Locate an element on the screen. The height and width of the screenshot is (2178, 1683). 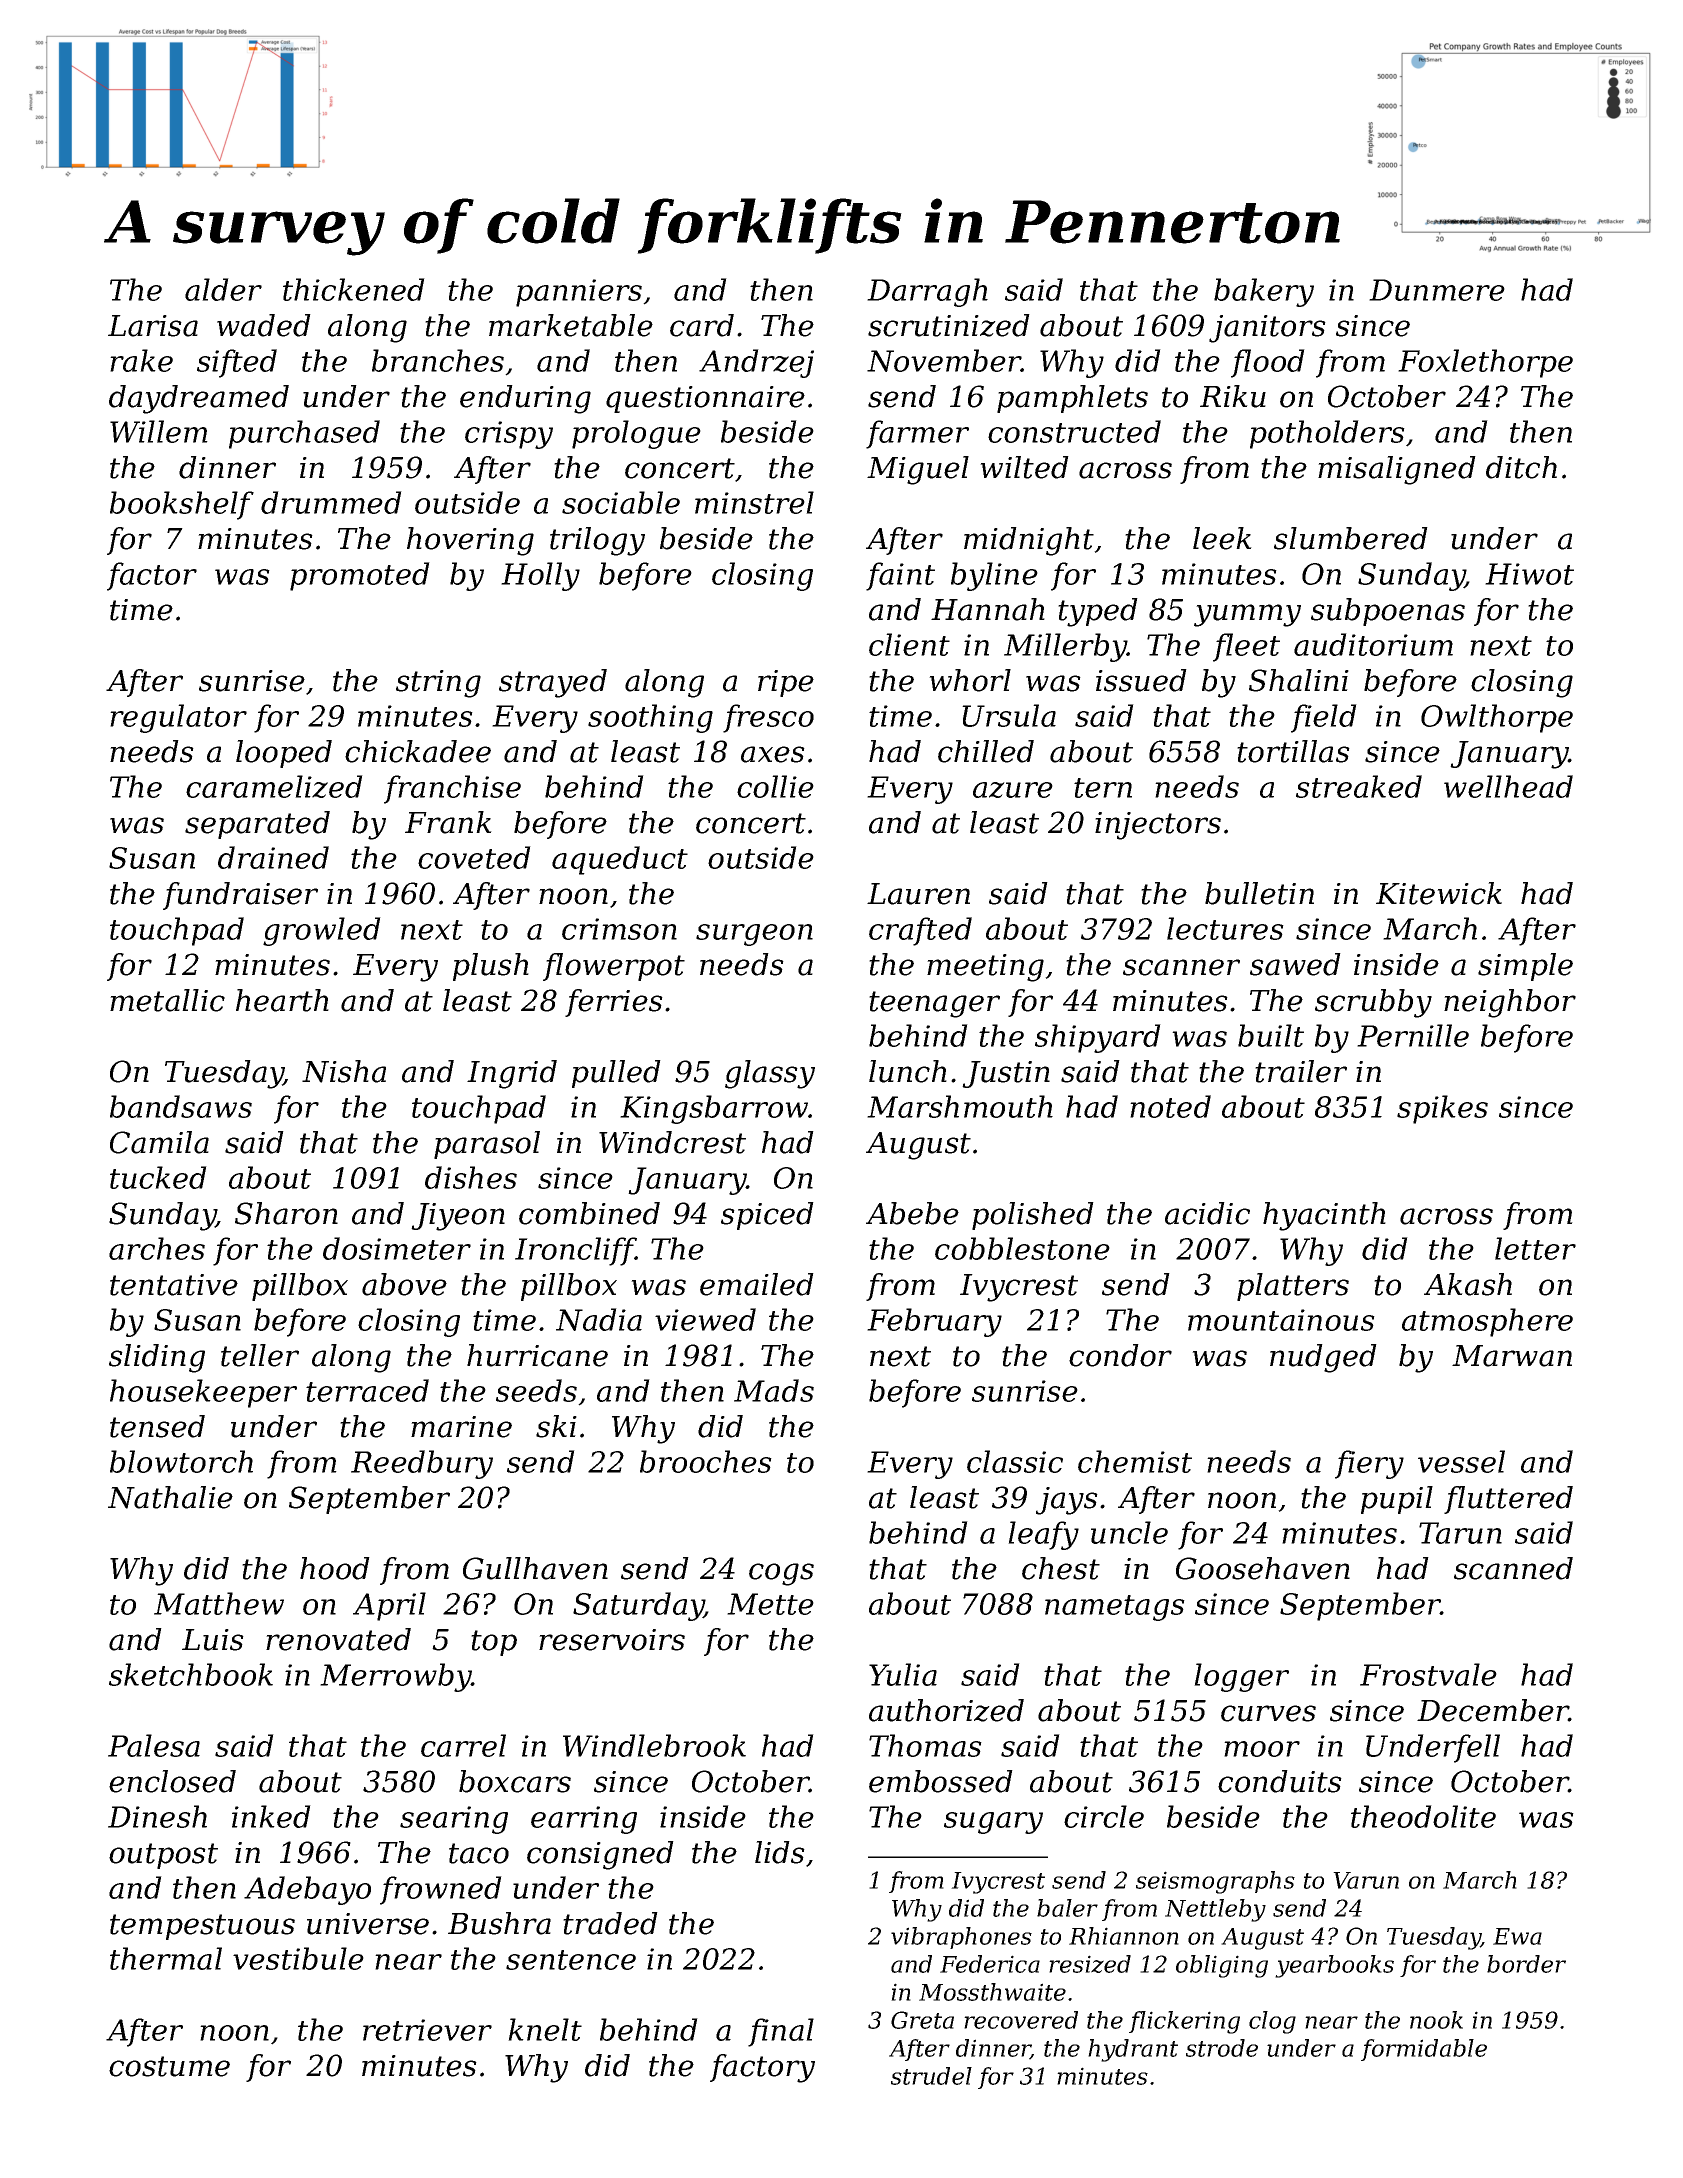
tempestuous is located at coordinates (202, 1927).
